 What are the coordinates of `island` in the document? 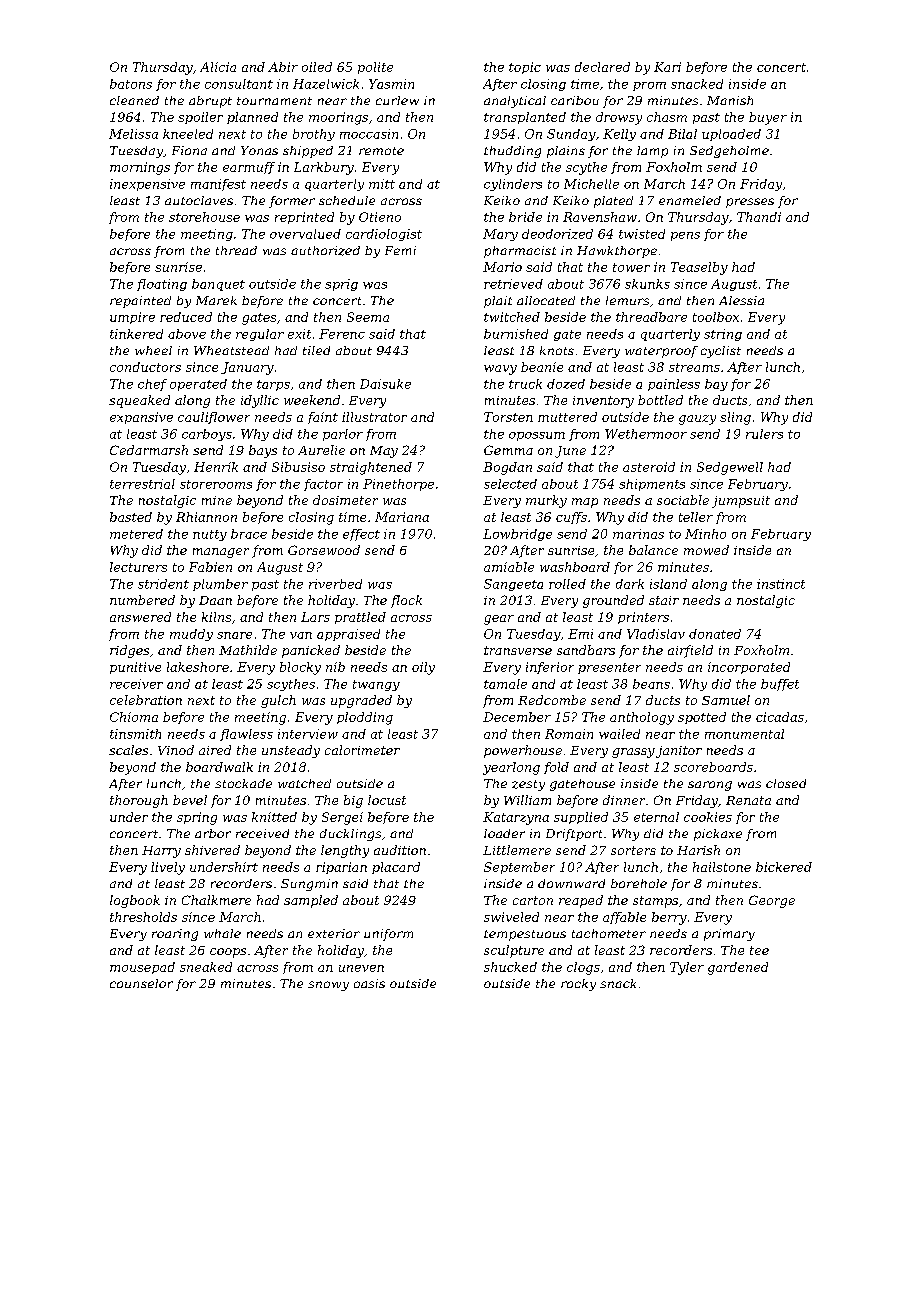 It's located at (668, 584).
